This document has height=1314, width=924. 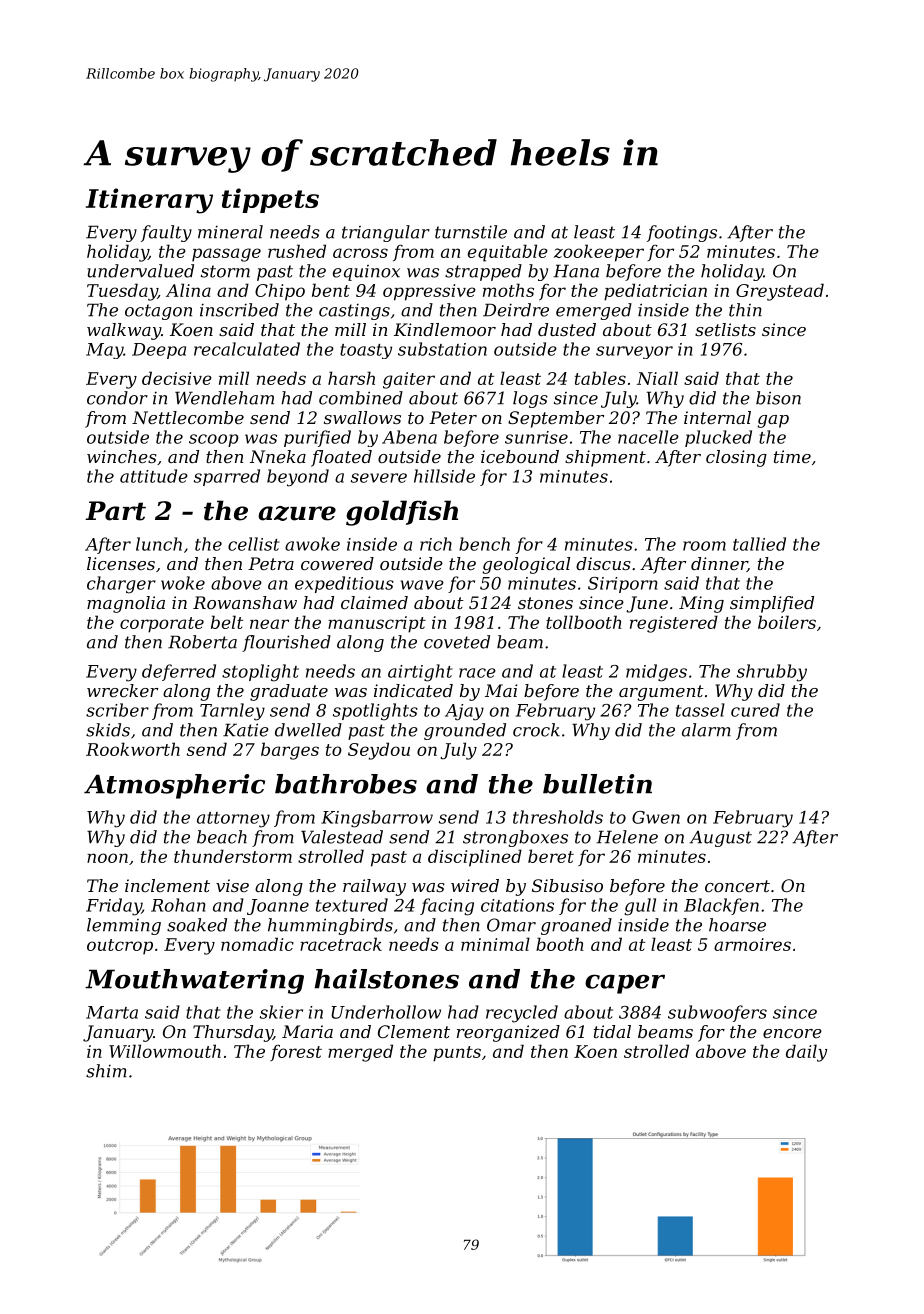 I want to click on flourished, so click(x=286, y=643).
